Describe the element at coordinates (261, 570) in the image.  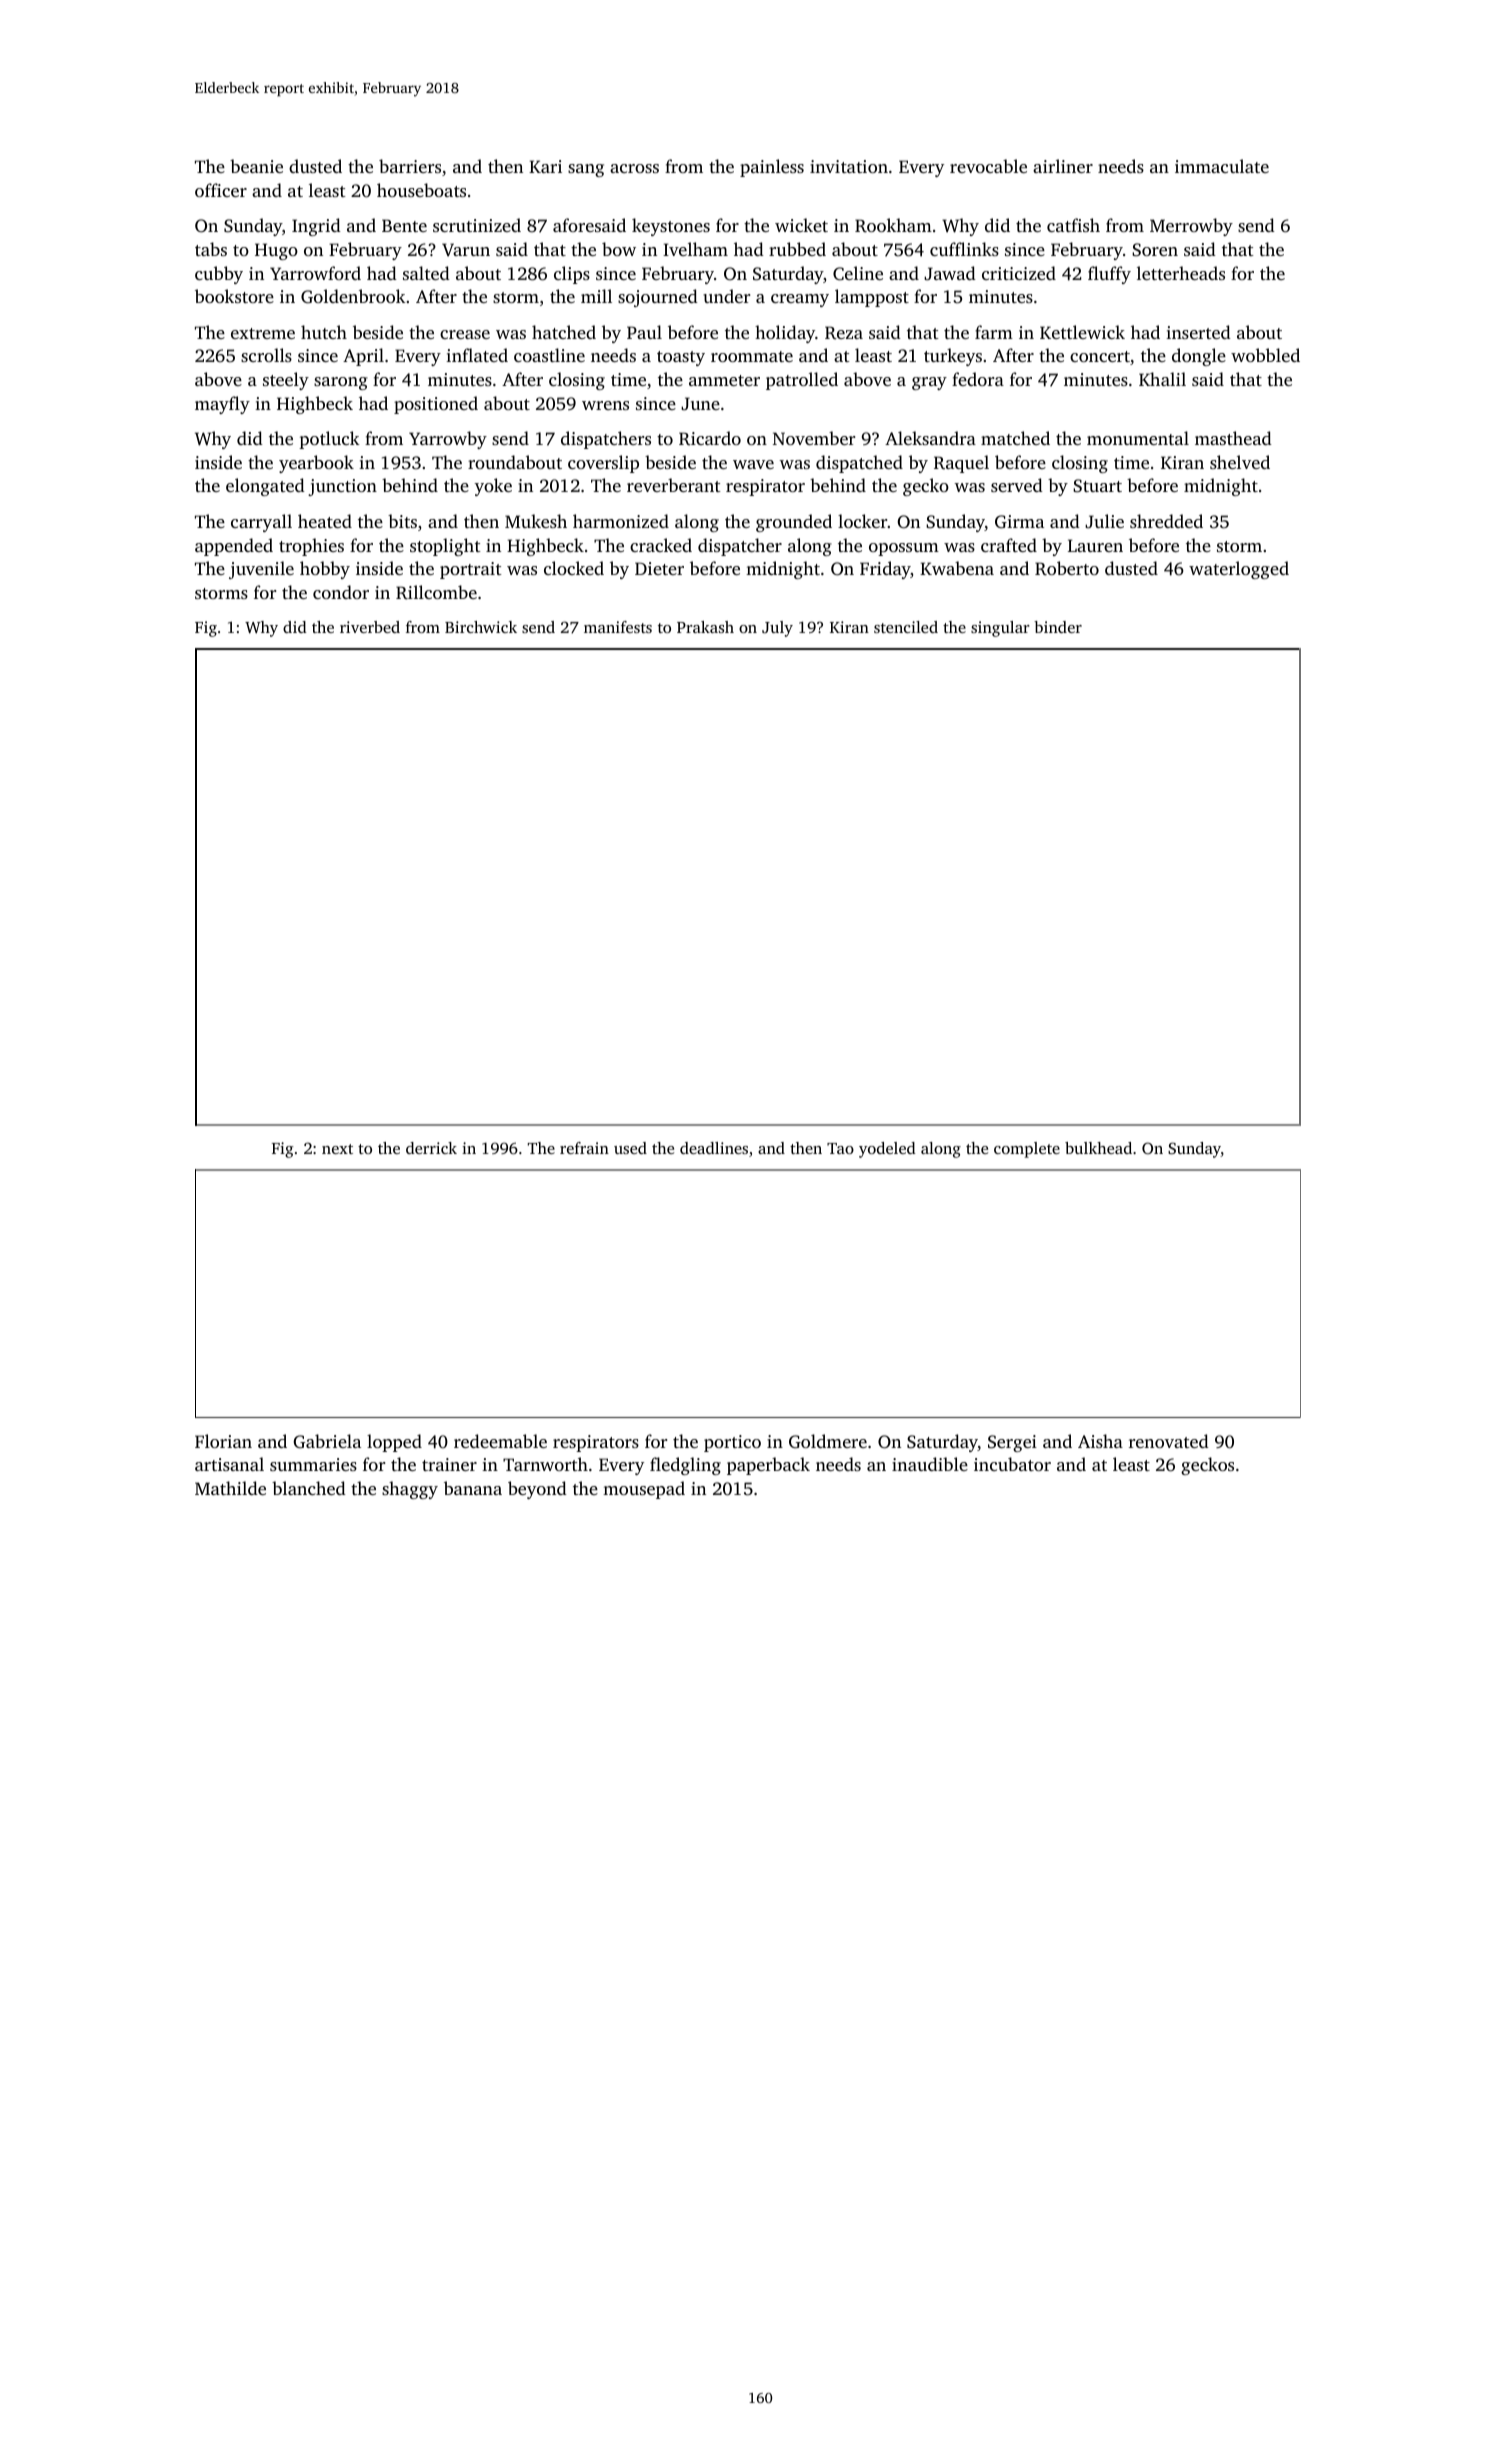
I see `juvenile` at that location.
